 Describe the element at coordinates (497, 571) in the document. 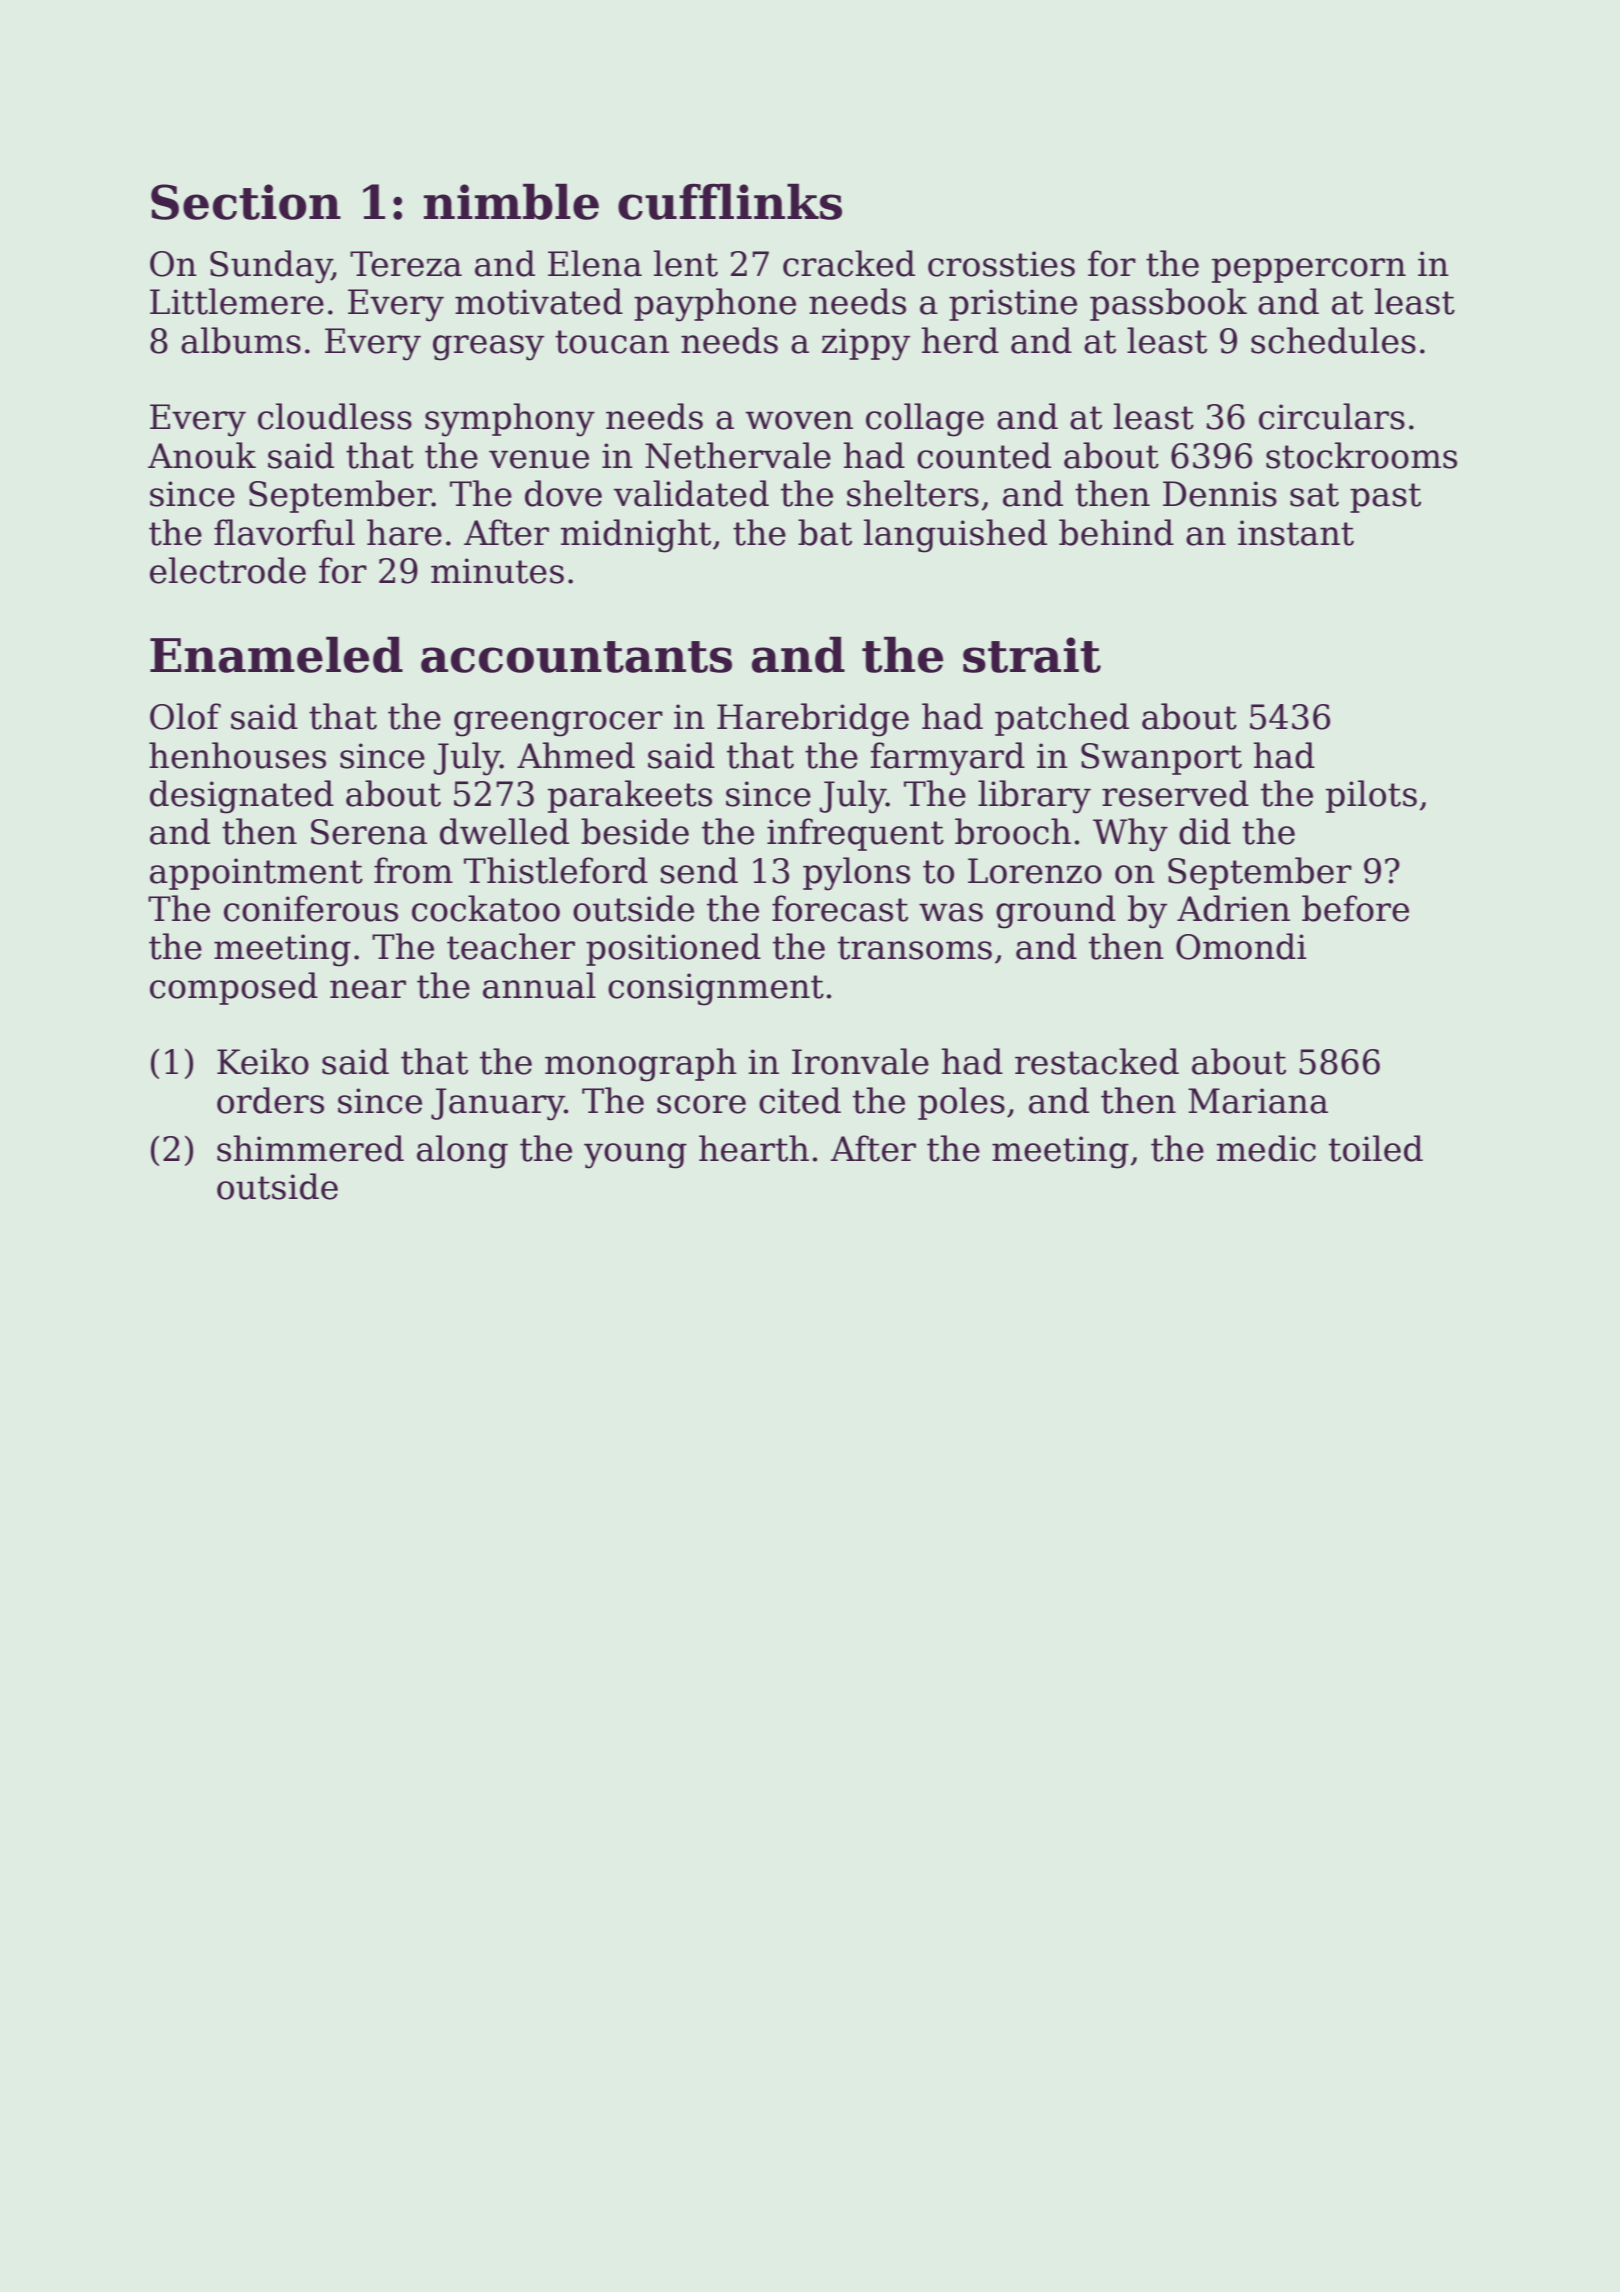

I see `minutes` at that location.
